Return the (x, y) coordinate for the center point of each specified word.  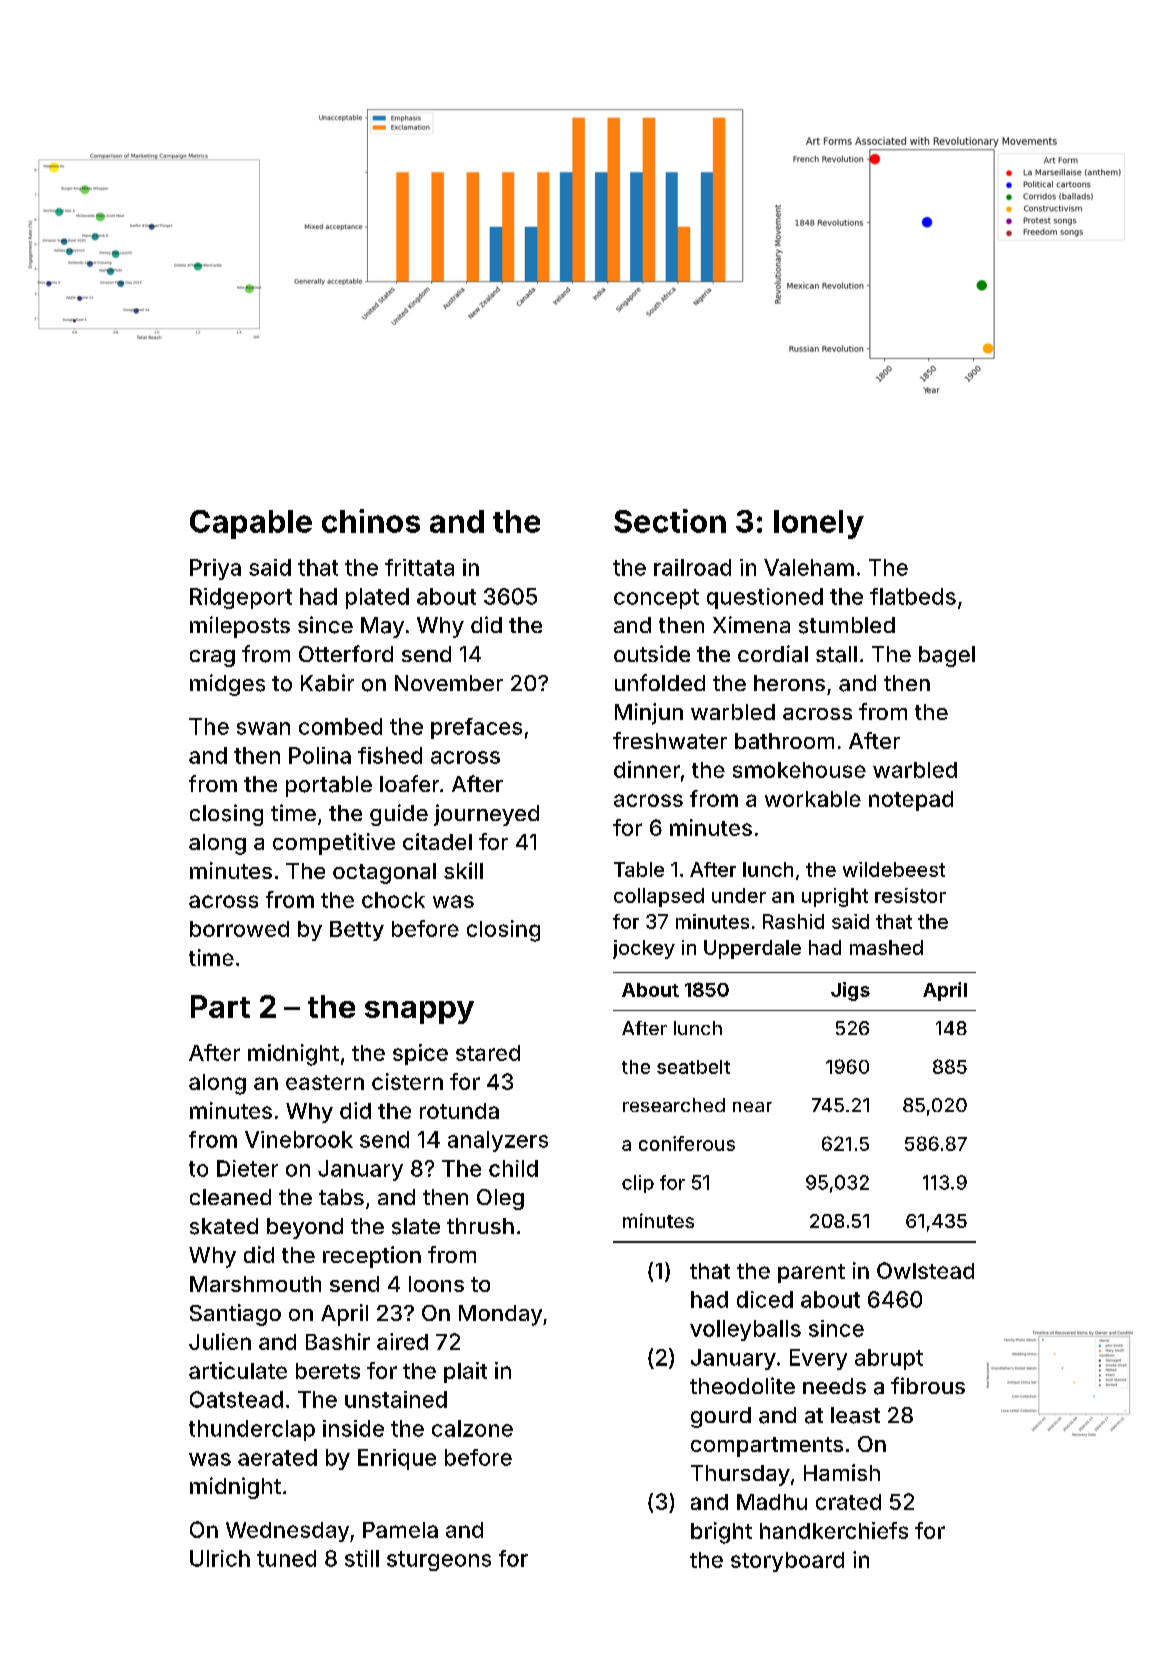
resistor (910, 895)
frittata (419, 567)
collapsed (659, 897)
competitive (334, 844)
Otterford (346, 653)
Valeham (809, 567)
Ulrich (220, 1558)
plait (465, 1372)
